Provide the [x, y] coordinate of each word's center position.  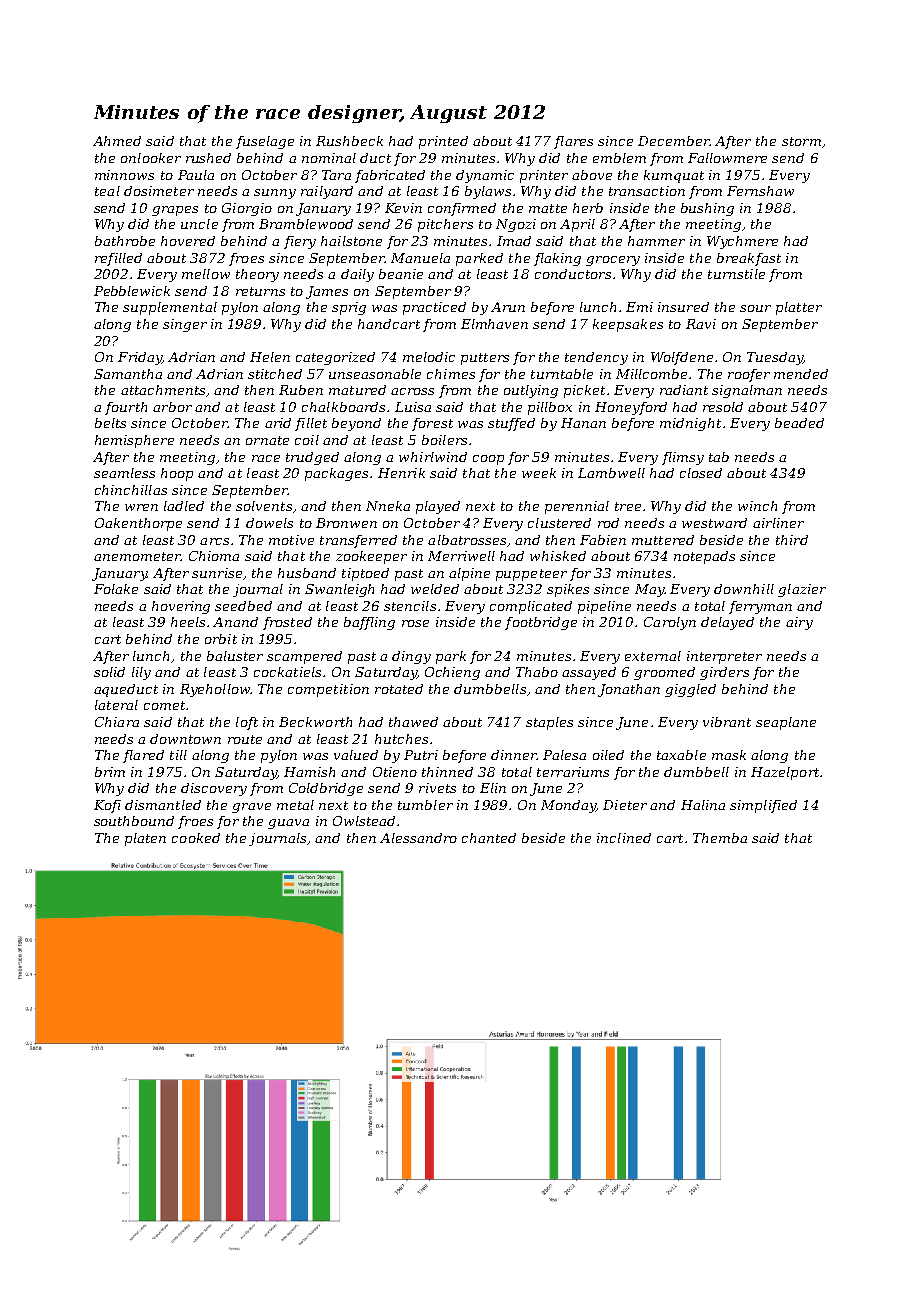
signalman [747, 391]
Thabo [537, 672]
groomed [664, 673]
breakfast [749, 259]
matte [548, 208]
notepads [704, 557]
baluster [235, 656]
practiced [434, 308]
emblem [619, 158]
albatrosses [467, 540]
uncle [199, 224]
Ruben [301, 390]
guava [288, 824]
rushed [208, 158]
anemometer [137, 556]
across [412, 391]
